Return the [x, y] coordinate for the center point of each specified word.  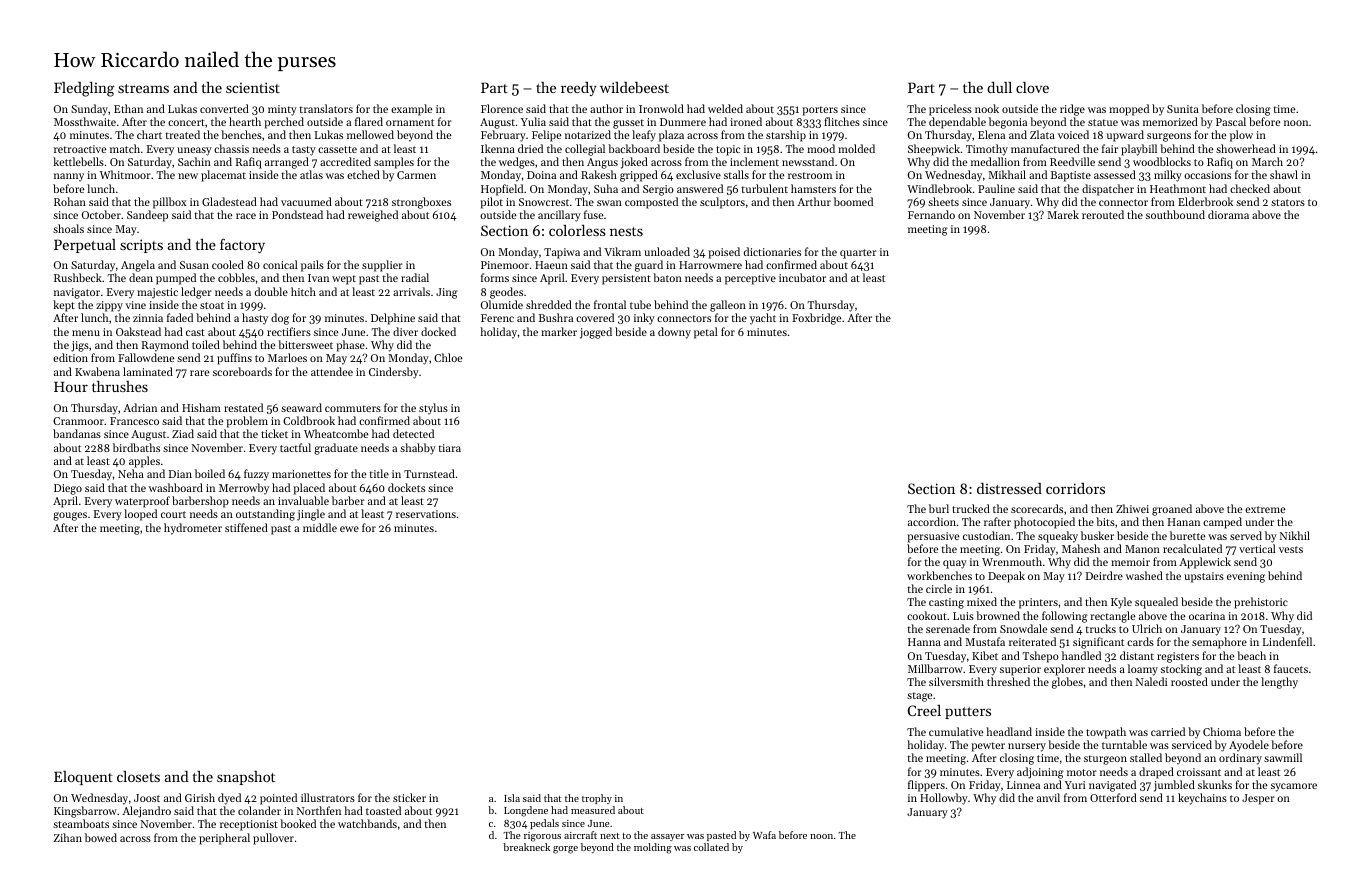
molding [653, 848]
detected [413, 433]
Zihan [68, 837]
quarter [858, 254]
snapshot [246, 778]
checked [1250, 188]
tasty [304, 151]
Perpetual [85, 246]
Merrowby [244, 489]
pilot [491, 203]
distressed [1009, 488]
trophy [597, 799]
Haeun [551, 265]
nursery [1027, 747]
